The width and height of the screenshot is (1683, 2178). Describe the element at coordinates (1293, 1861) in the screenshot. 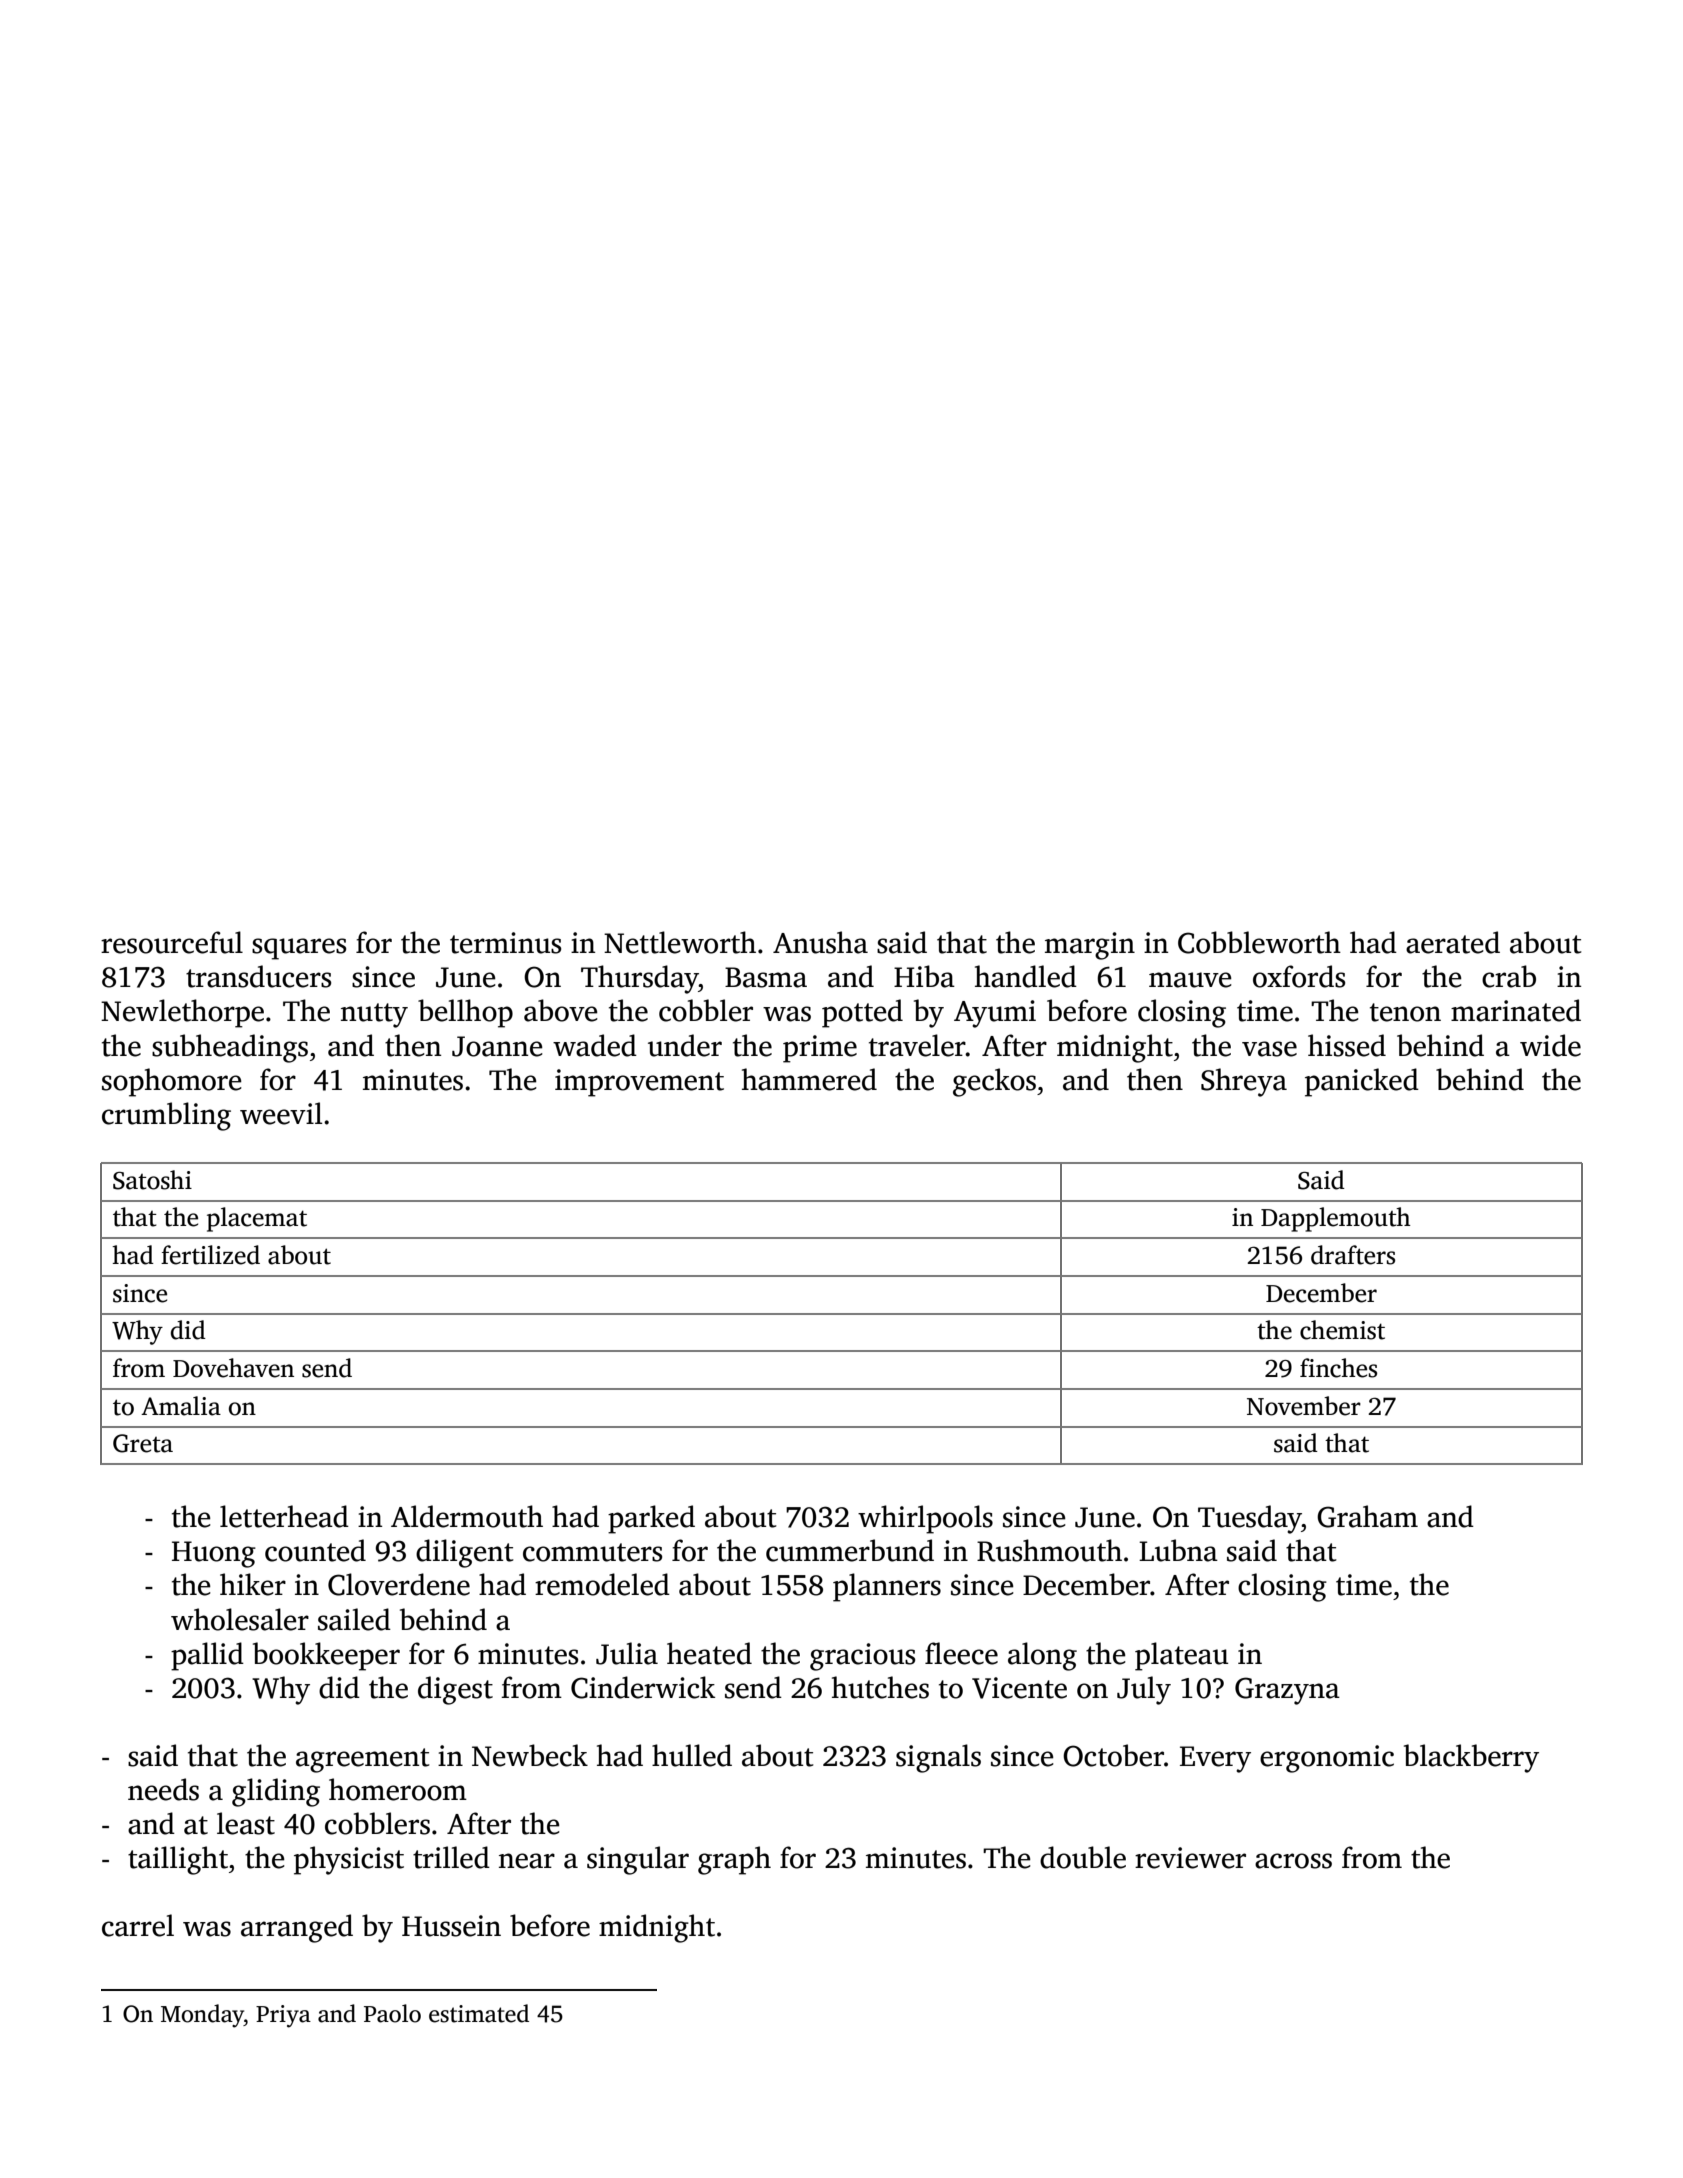

I see `across` at that location.
